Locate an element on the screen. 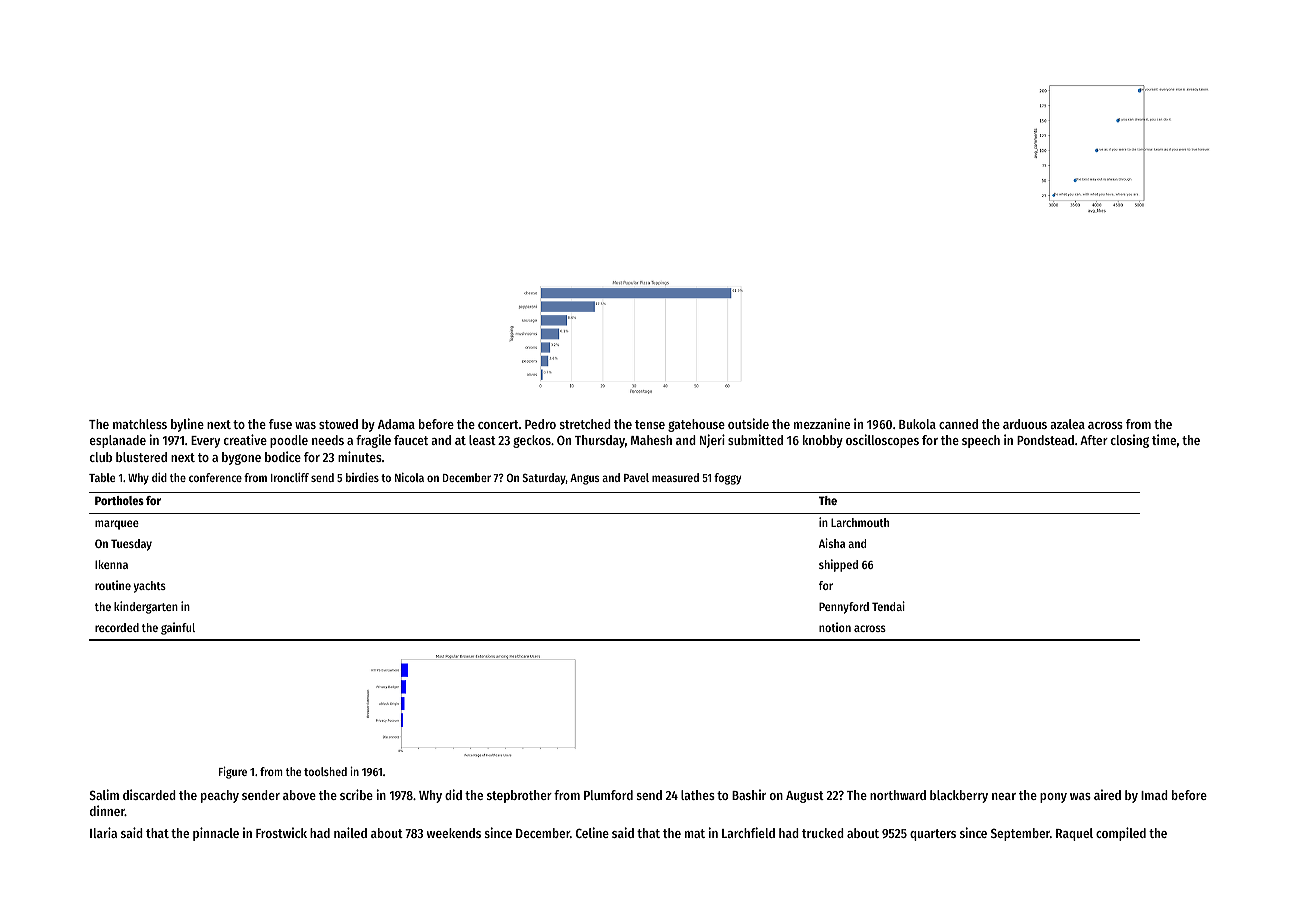  Ikenna is located at coordinates (111, 564).
